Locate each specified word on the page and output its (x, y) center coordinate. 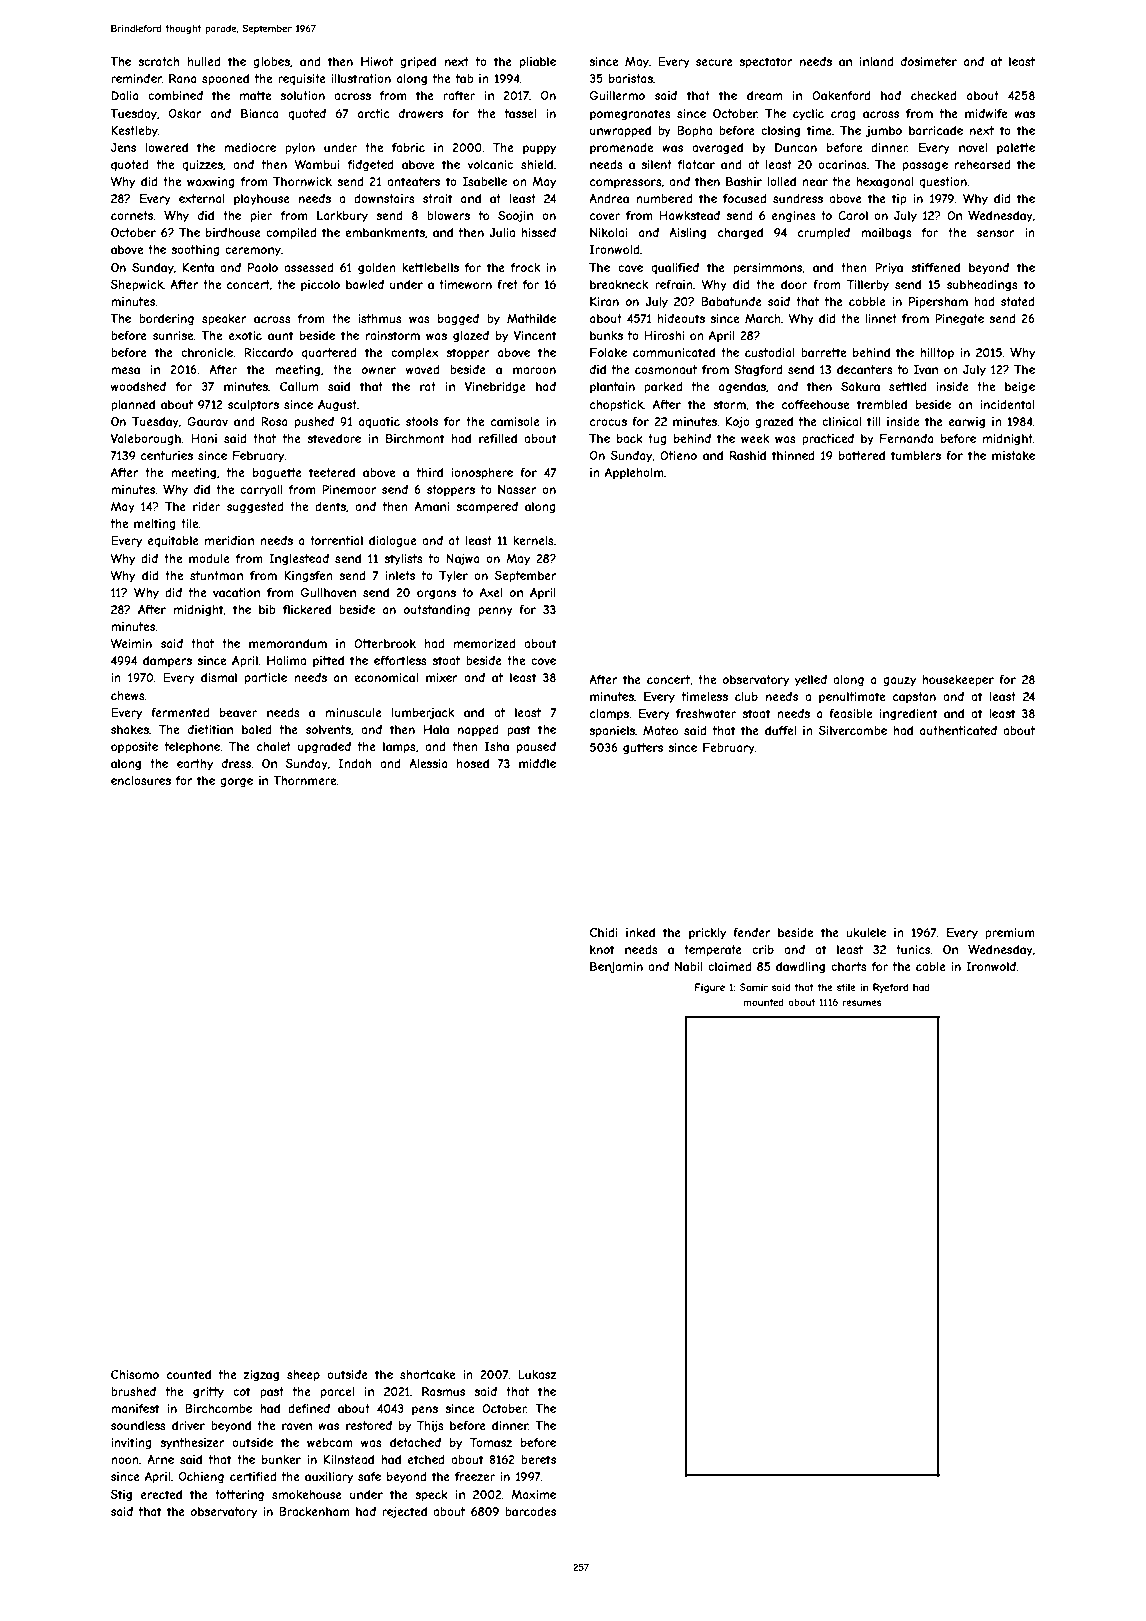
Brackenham (314, 1511)
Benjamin (616, 967)
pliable (538, 63)
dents (330, 506)
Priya (889, 269)
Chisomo (135, 1374)
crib (763, 949)
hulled (204, 61)
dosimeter (929, 61)
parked (663, 388)
